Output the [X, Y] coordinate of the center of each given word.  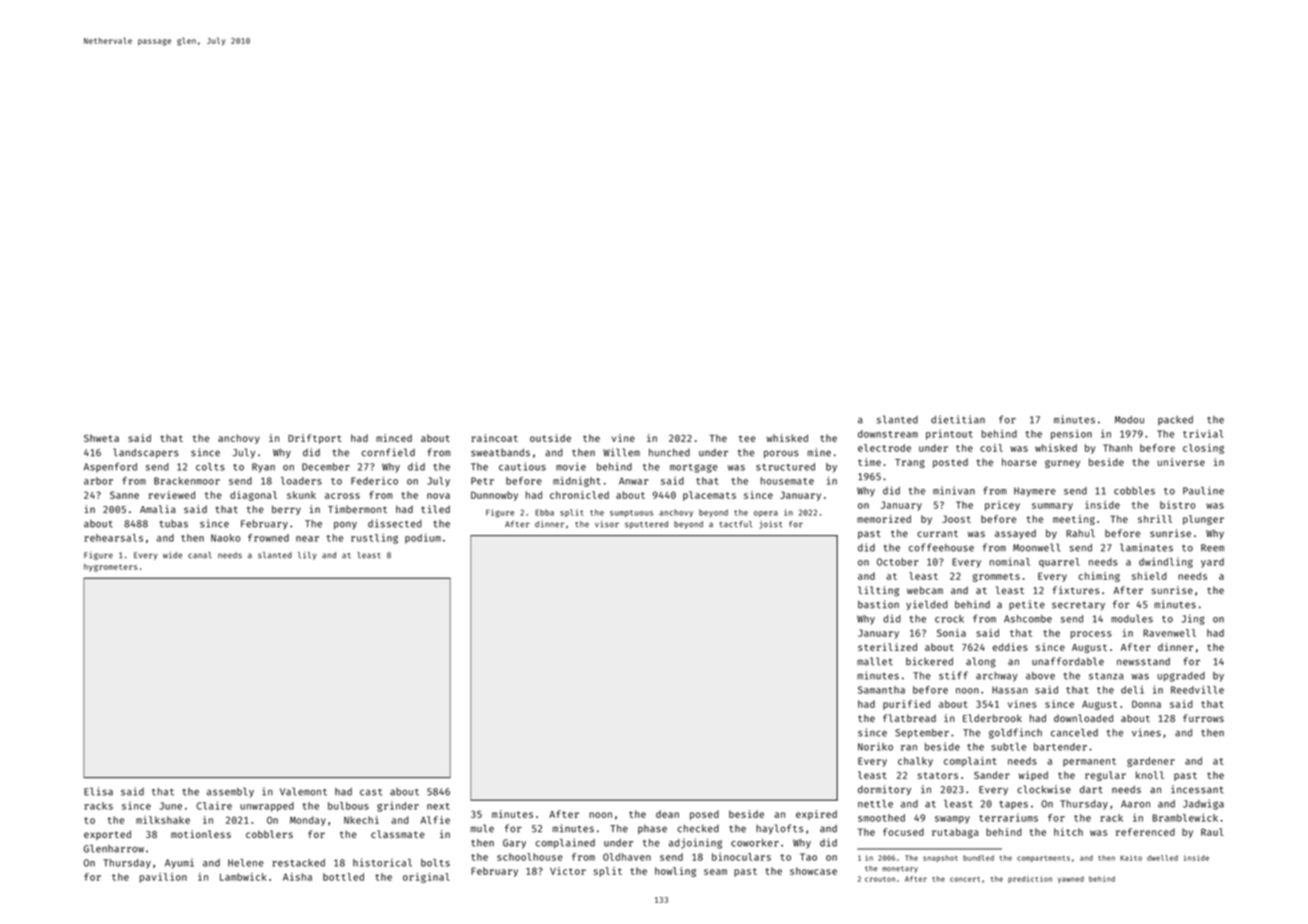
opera [766, 514]
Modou [1129, 420]
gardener [1151, 762]
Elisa [98, 791]
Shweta [101, 438]
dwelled [1162, 858]
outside [550, 438]
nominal [1010, 562]
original [426, 878]
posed [704, 815]
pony [345, 525]
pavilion [163, 878]
